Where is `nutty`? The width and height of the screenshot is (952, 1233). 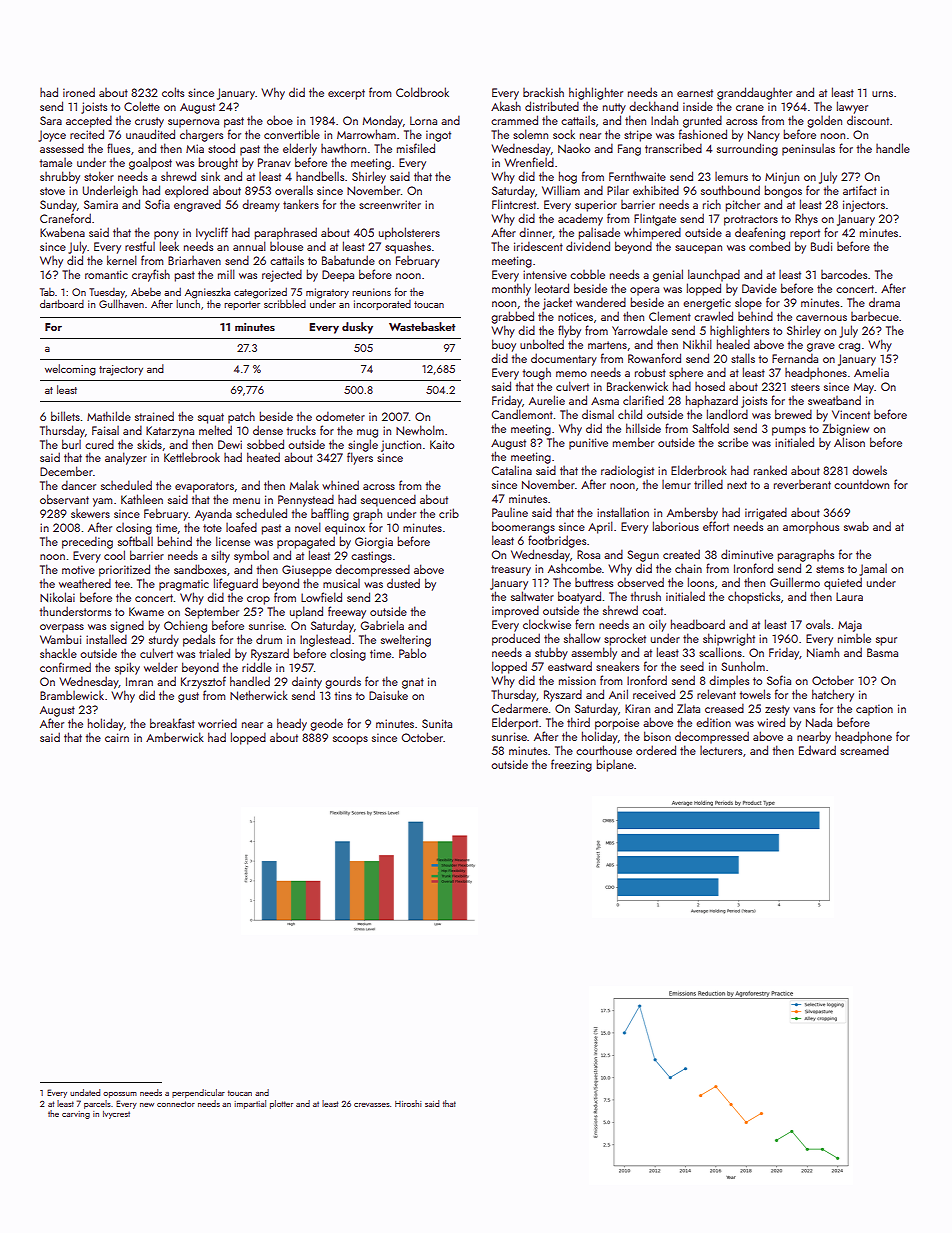 nutty is located at coordinates (614, 108).
